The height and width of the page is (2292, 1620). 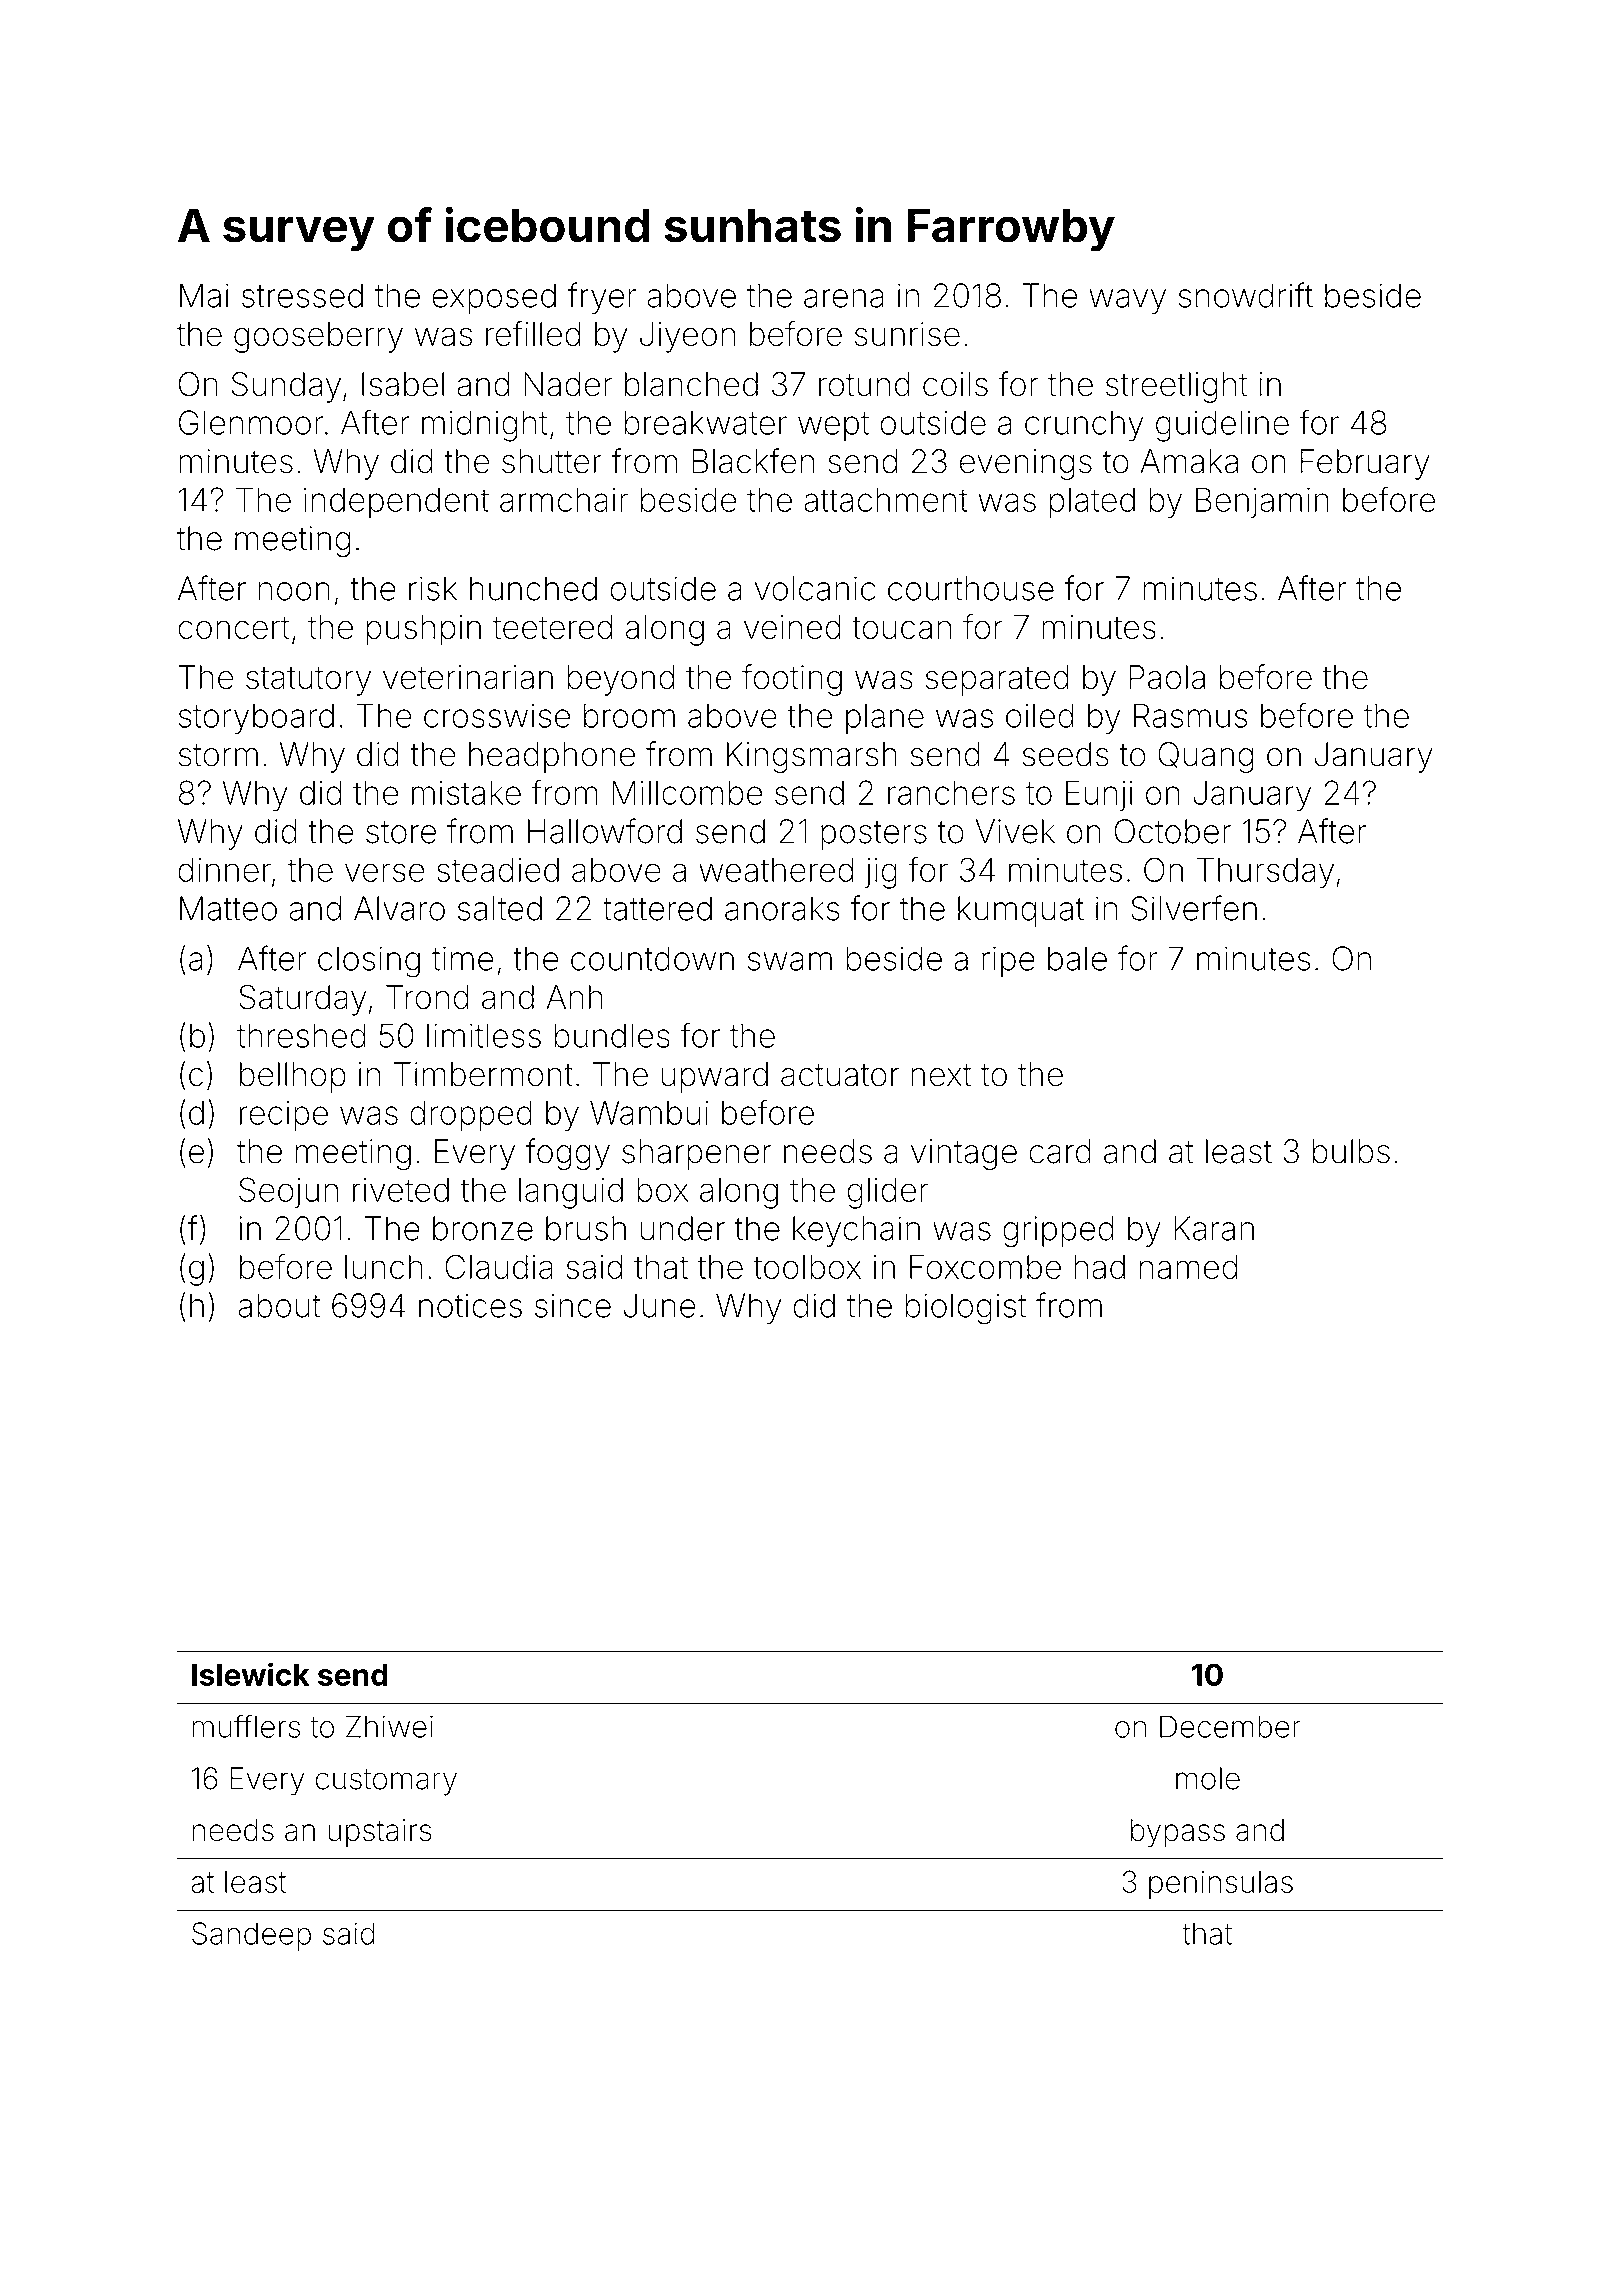 What do you see at coordinates (965, 1309) in the page?
I see `biologist` at bounding box center [965, 1309].
